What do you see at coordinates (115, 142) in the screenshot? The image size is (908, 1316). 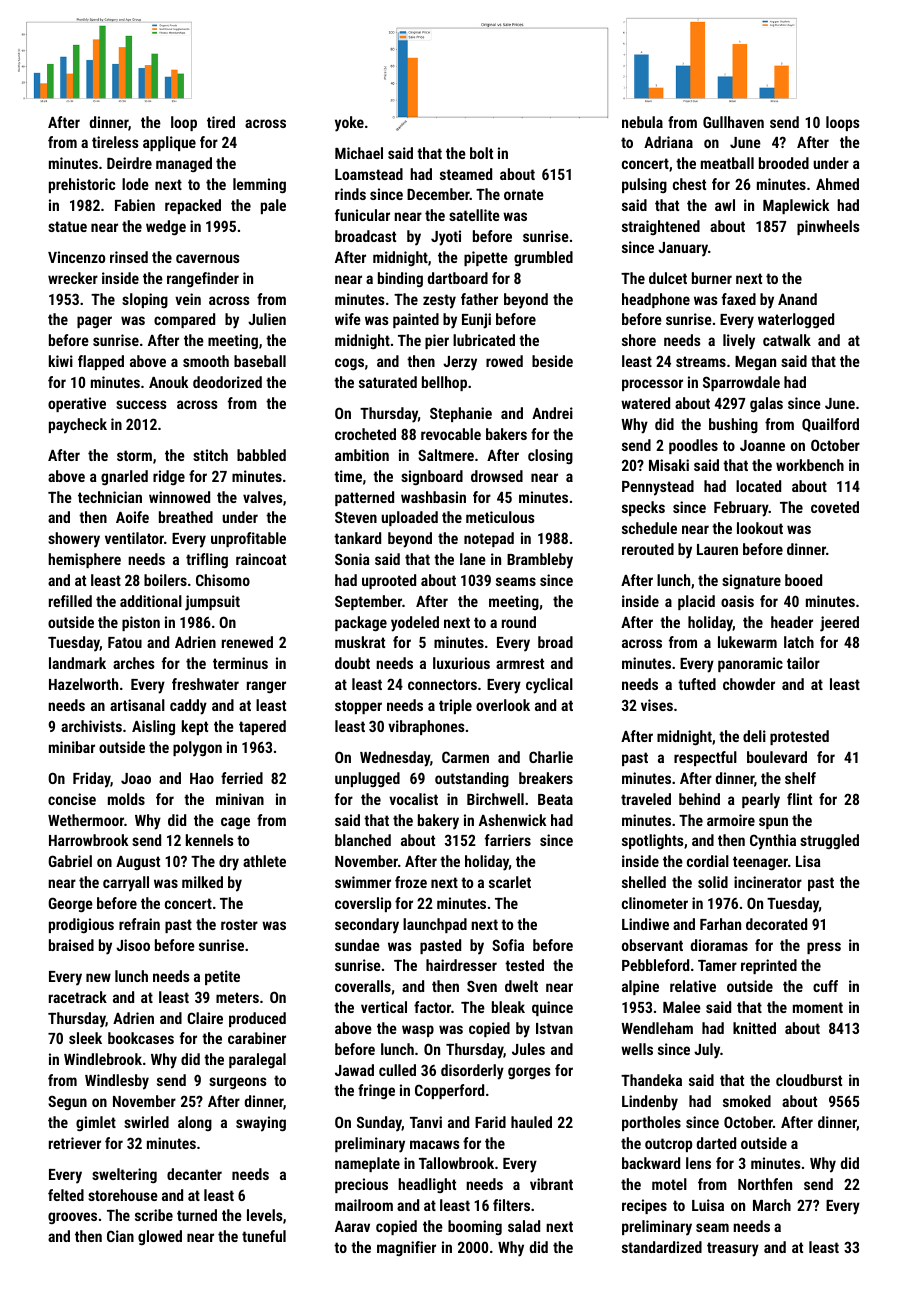 I see `tireless` at bounding box center [115, 142].
